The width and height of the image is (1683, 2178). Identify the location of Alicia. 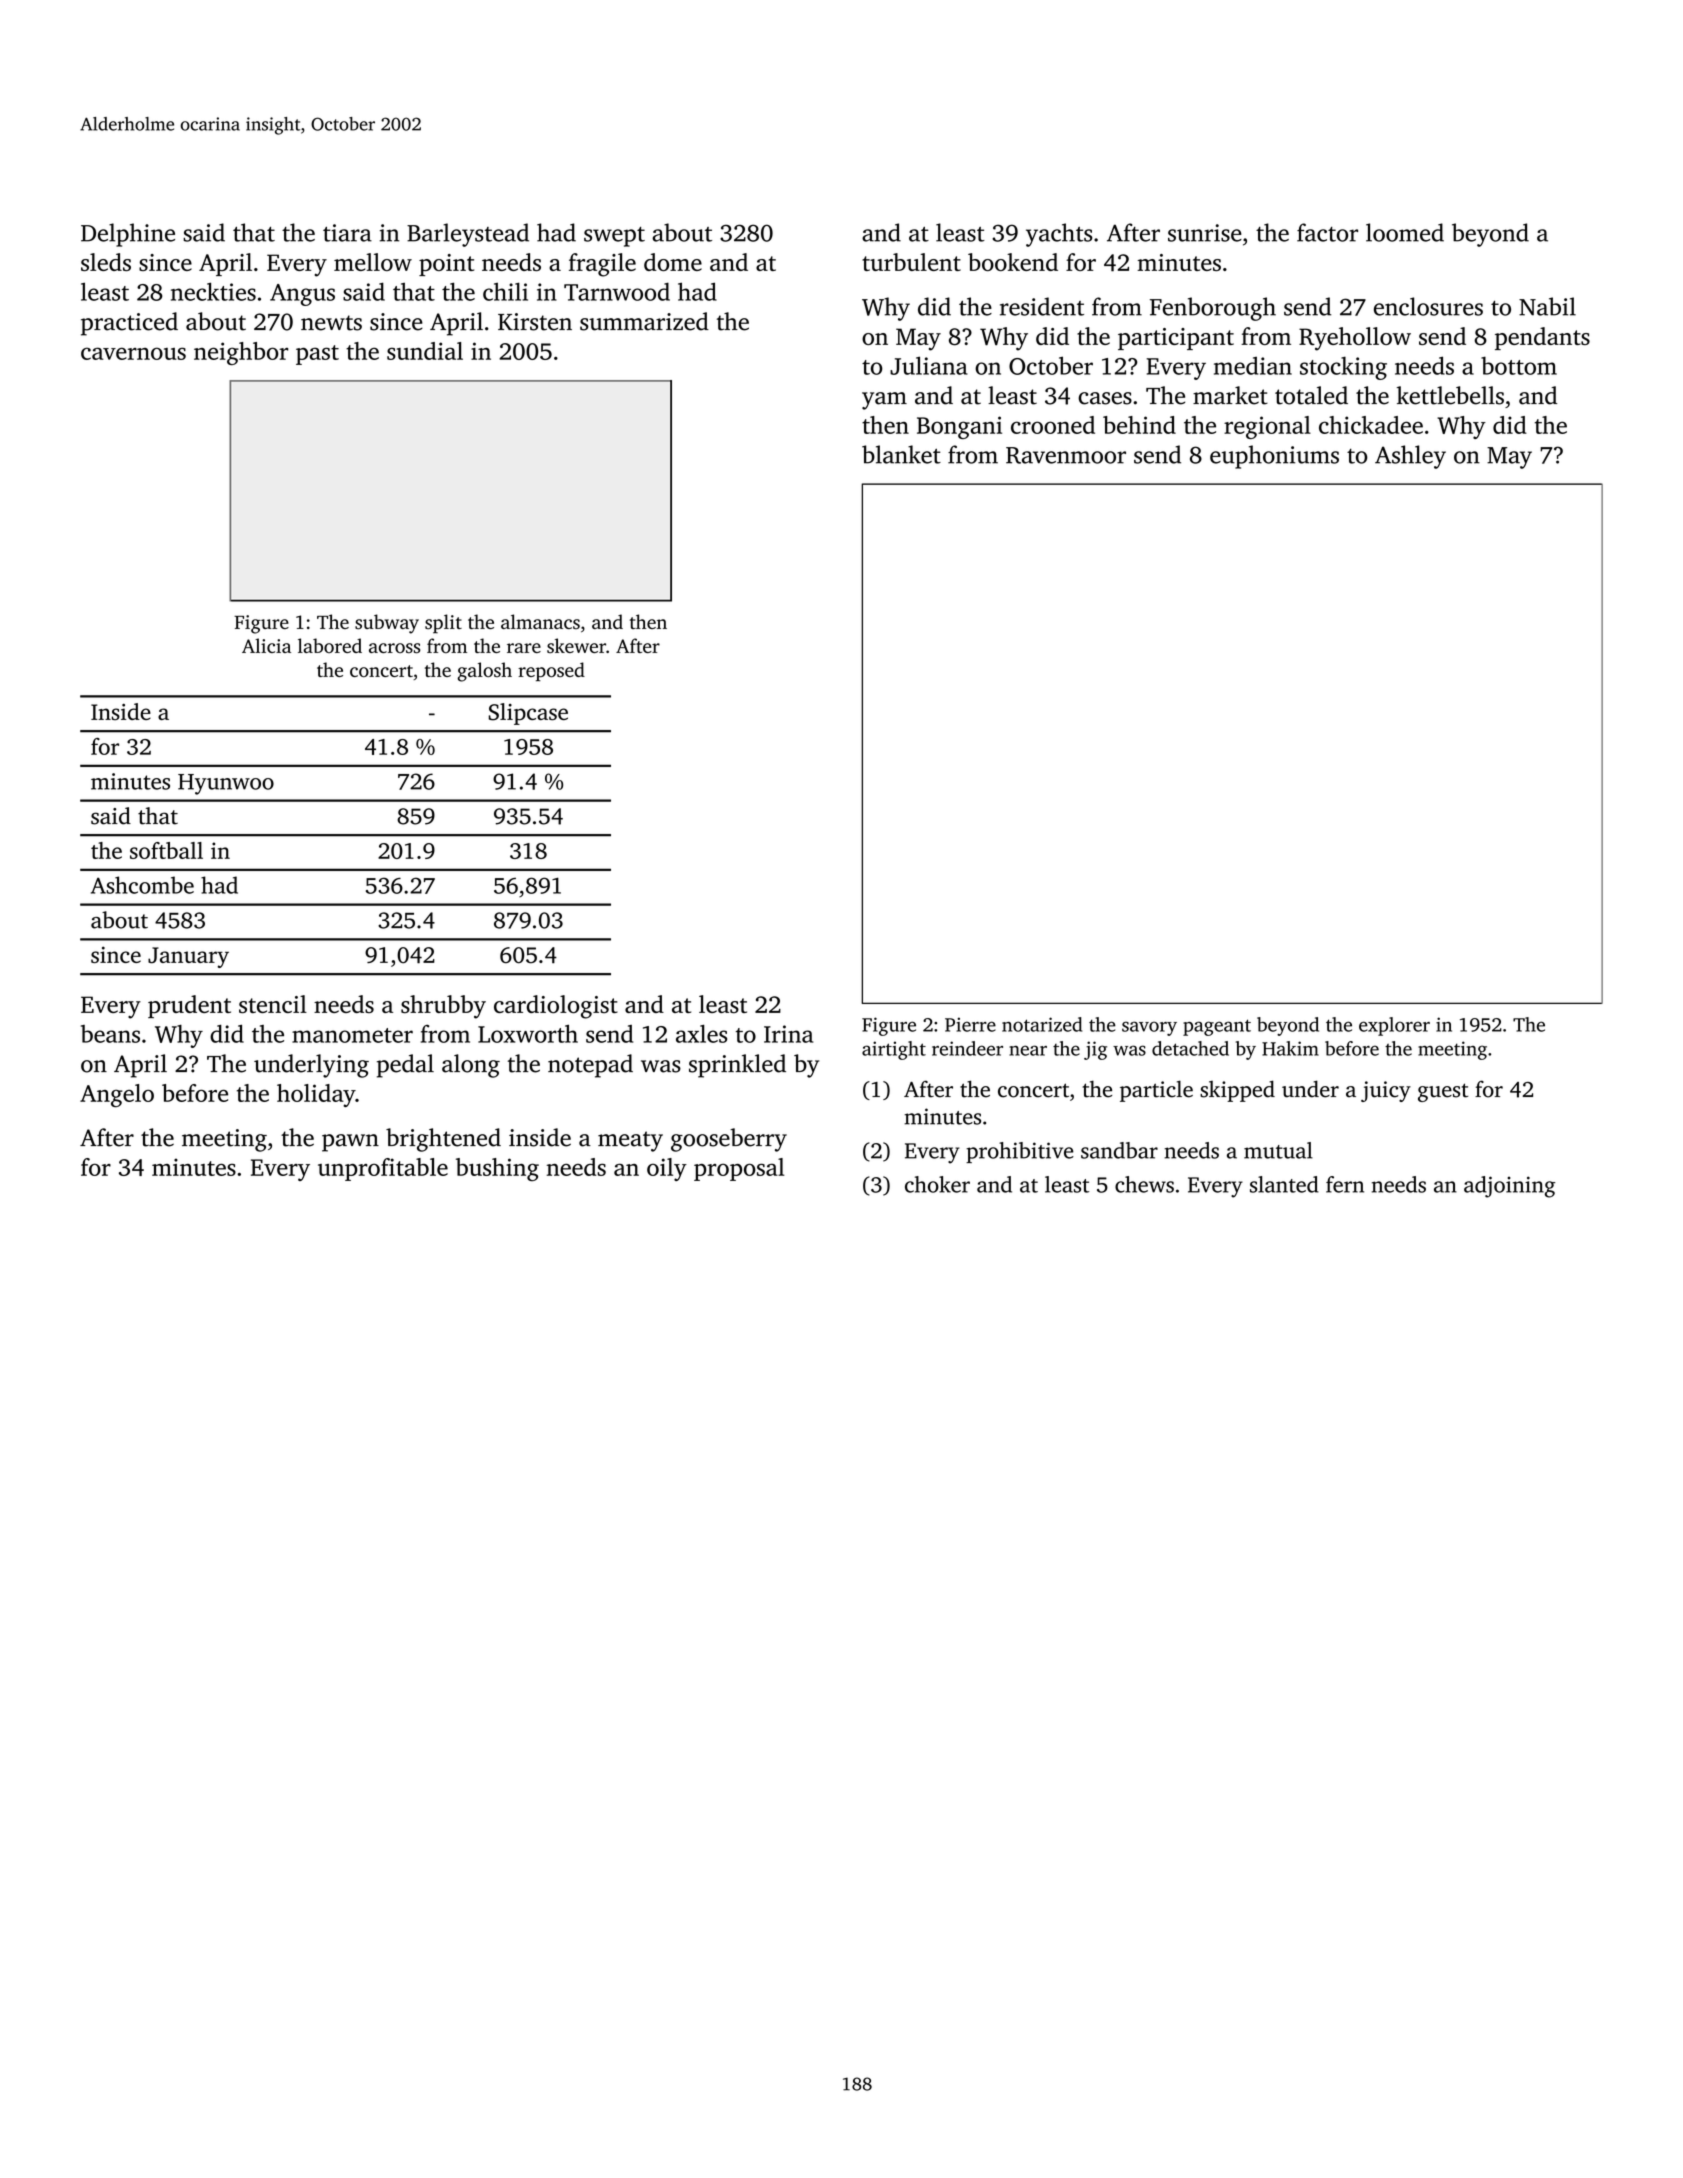
(266, 645).
